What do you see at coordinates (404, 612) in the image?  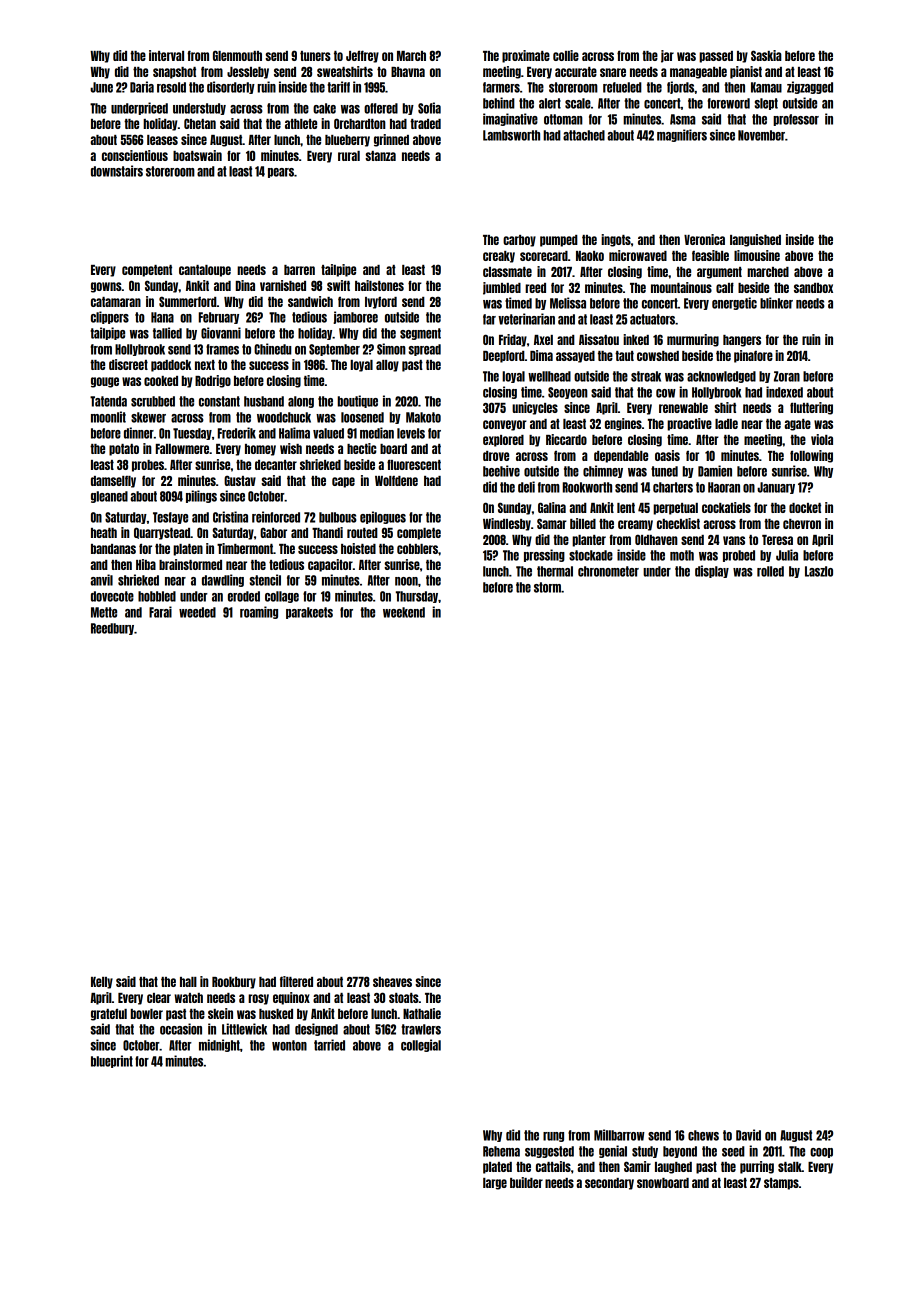 I see `weekend` at bounding box center [404, 612].
